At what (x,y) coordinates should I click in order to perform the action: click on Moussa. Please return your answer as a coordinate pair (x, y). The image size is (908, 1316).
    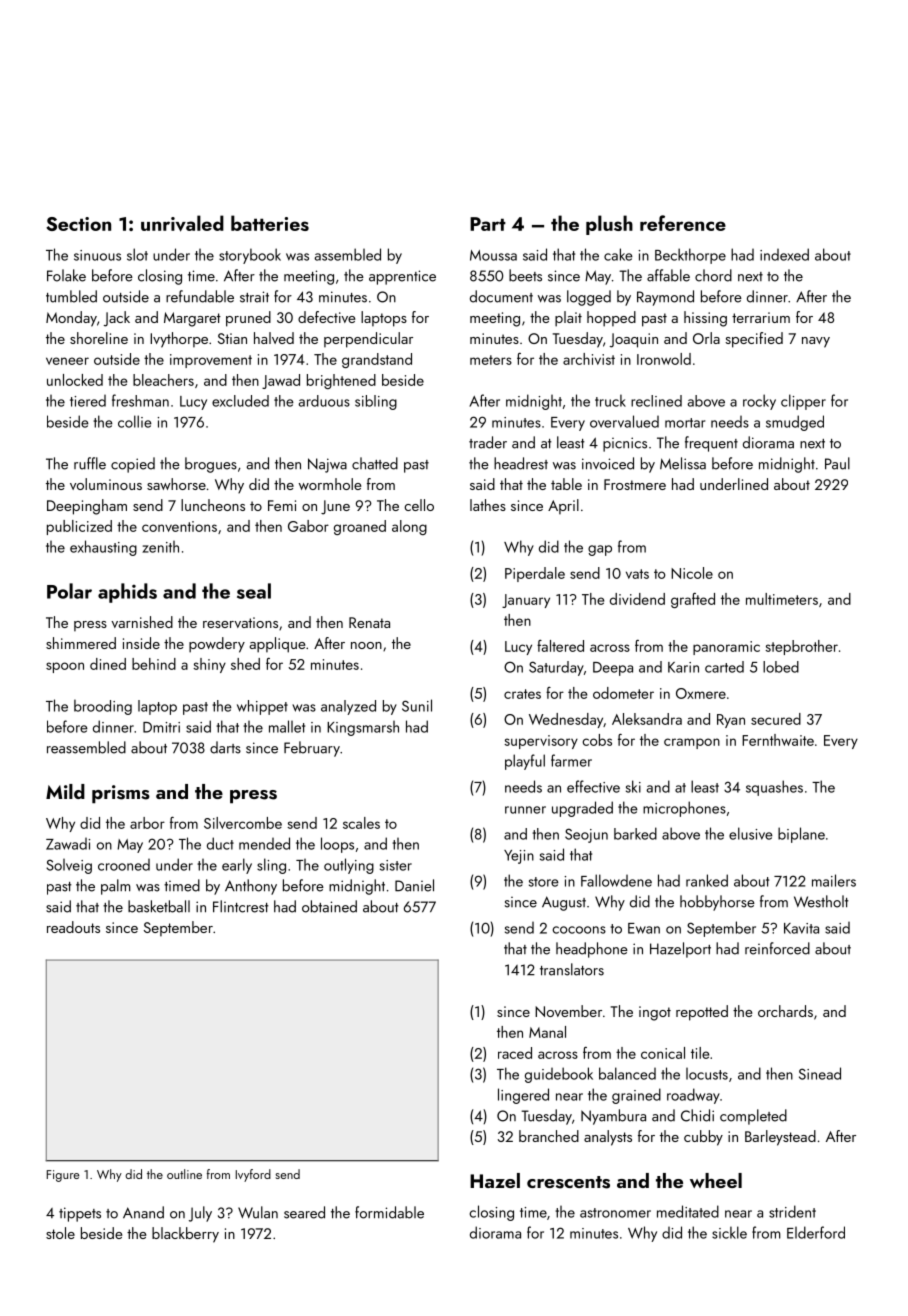
    Looking at the image, I should click on (493, 255).
